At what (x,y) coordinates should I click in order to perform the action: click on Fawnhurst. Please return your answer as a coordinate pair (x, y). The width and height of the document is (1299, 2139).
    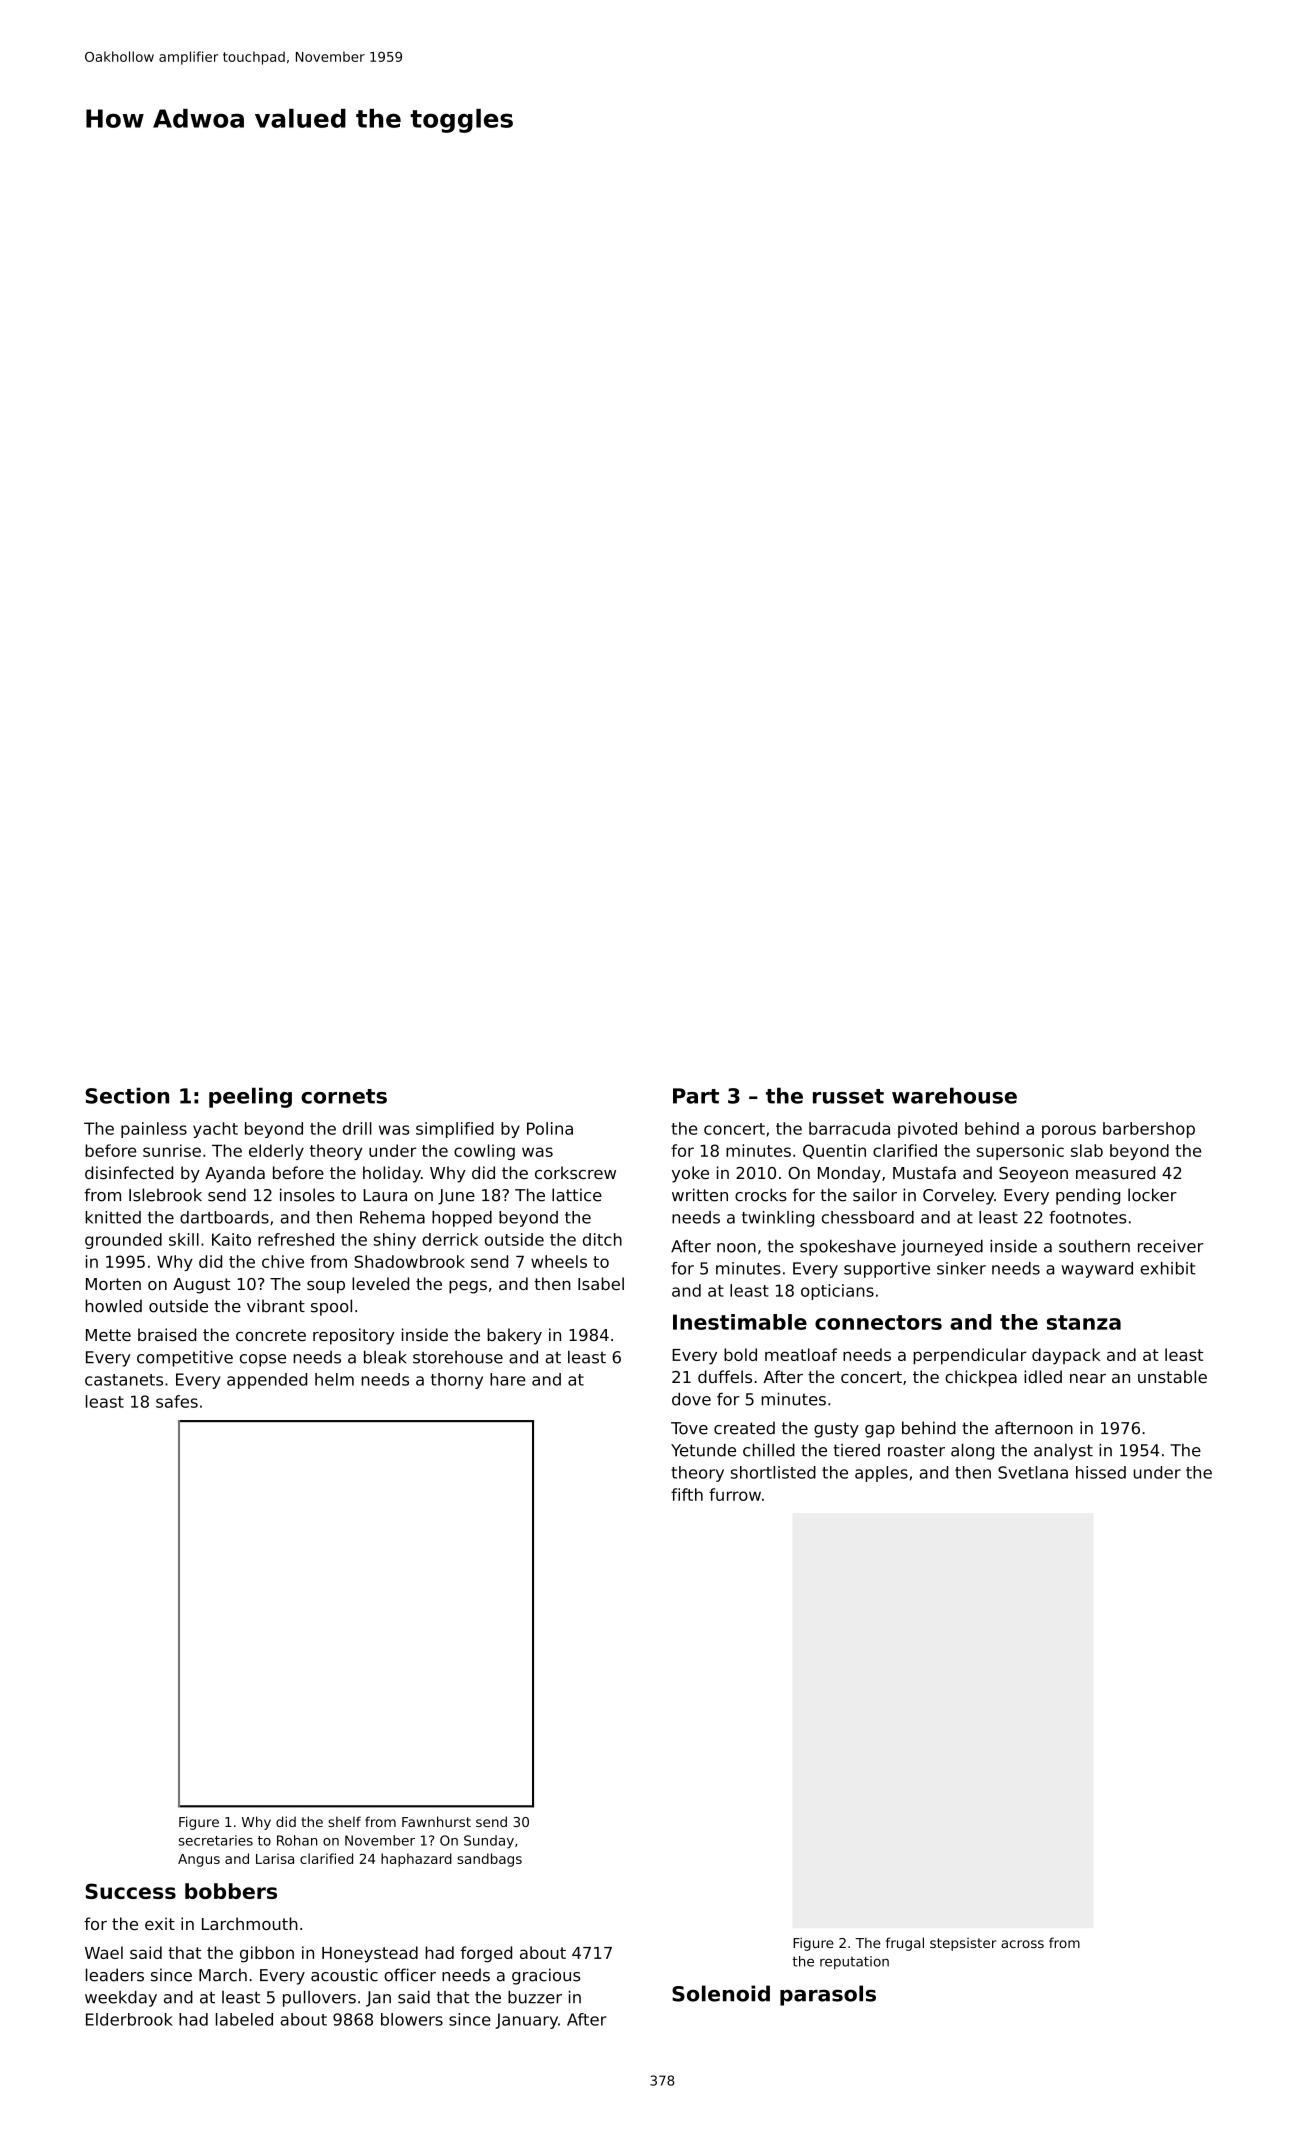
    Looking at the image, I should click on (436, 1821).
